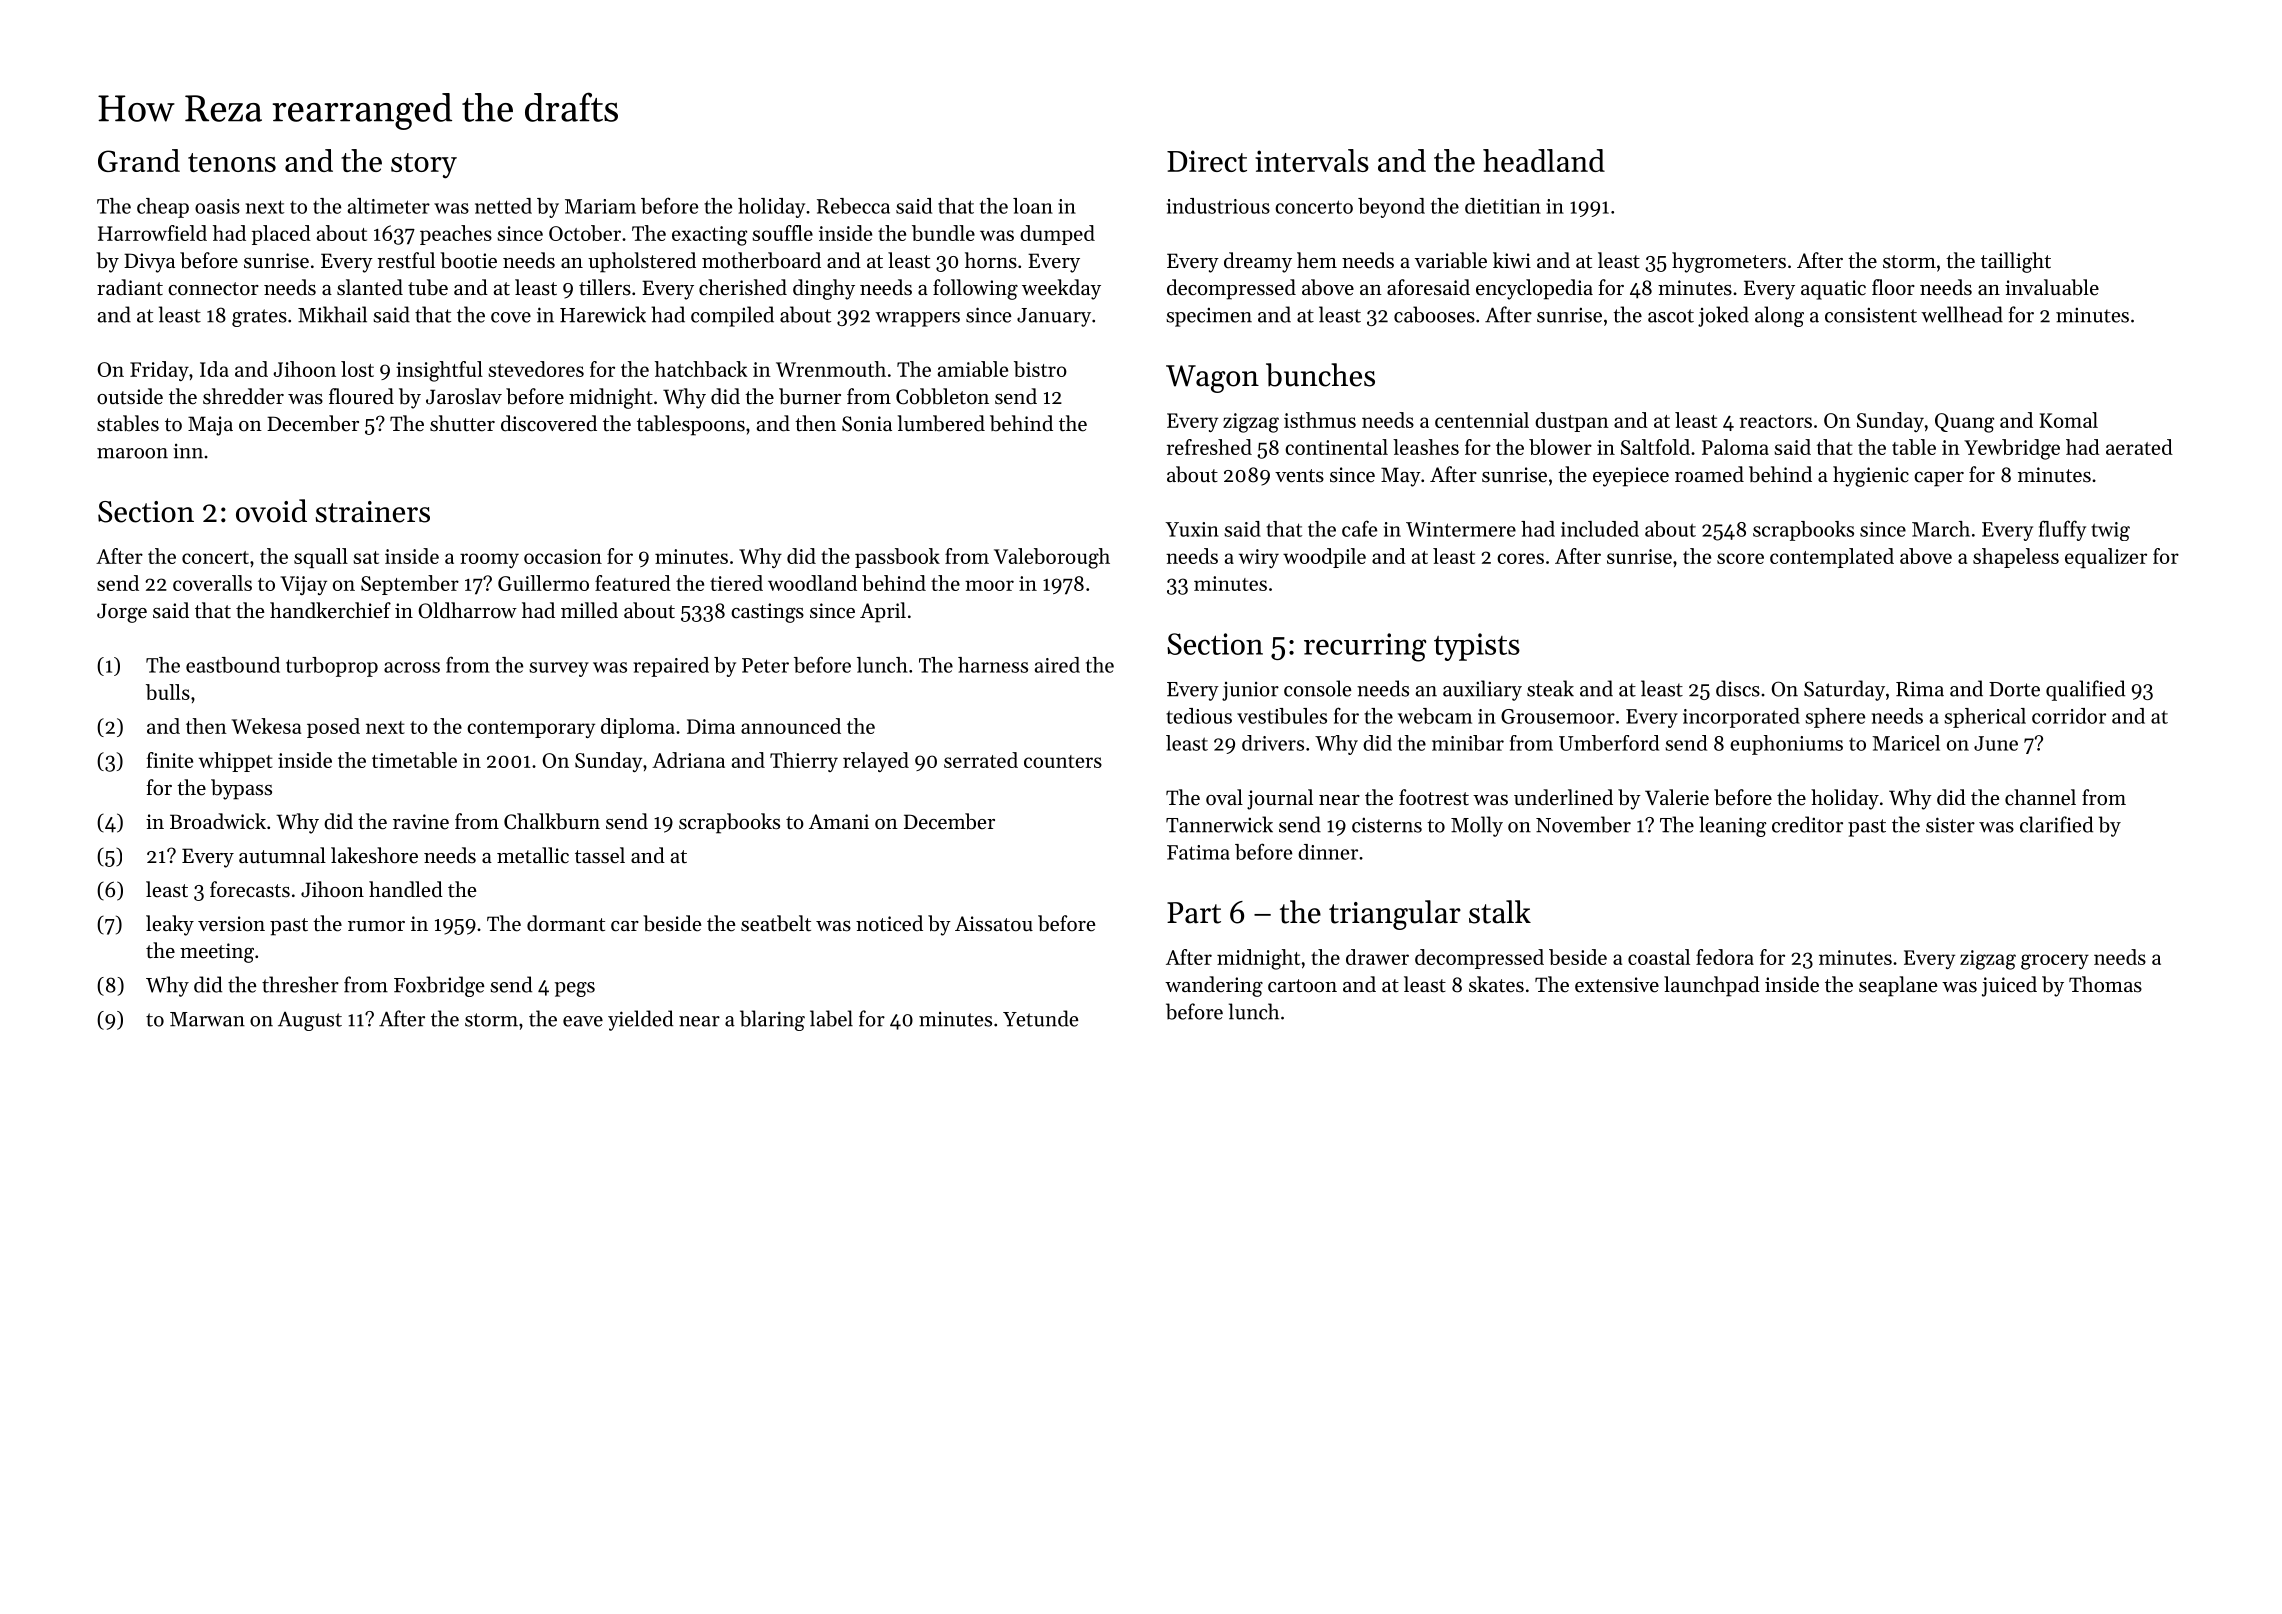 This image has height=1614, width=2282. Describe the element at coordinates (1544, 160) in the image. I see `headland` at that location.
